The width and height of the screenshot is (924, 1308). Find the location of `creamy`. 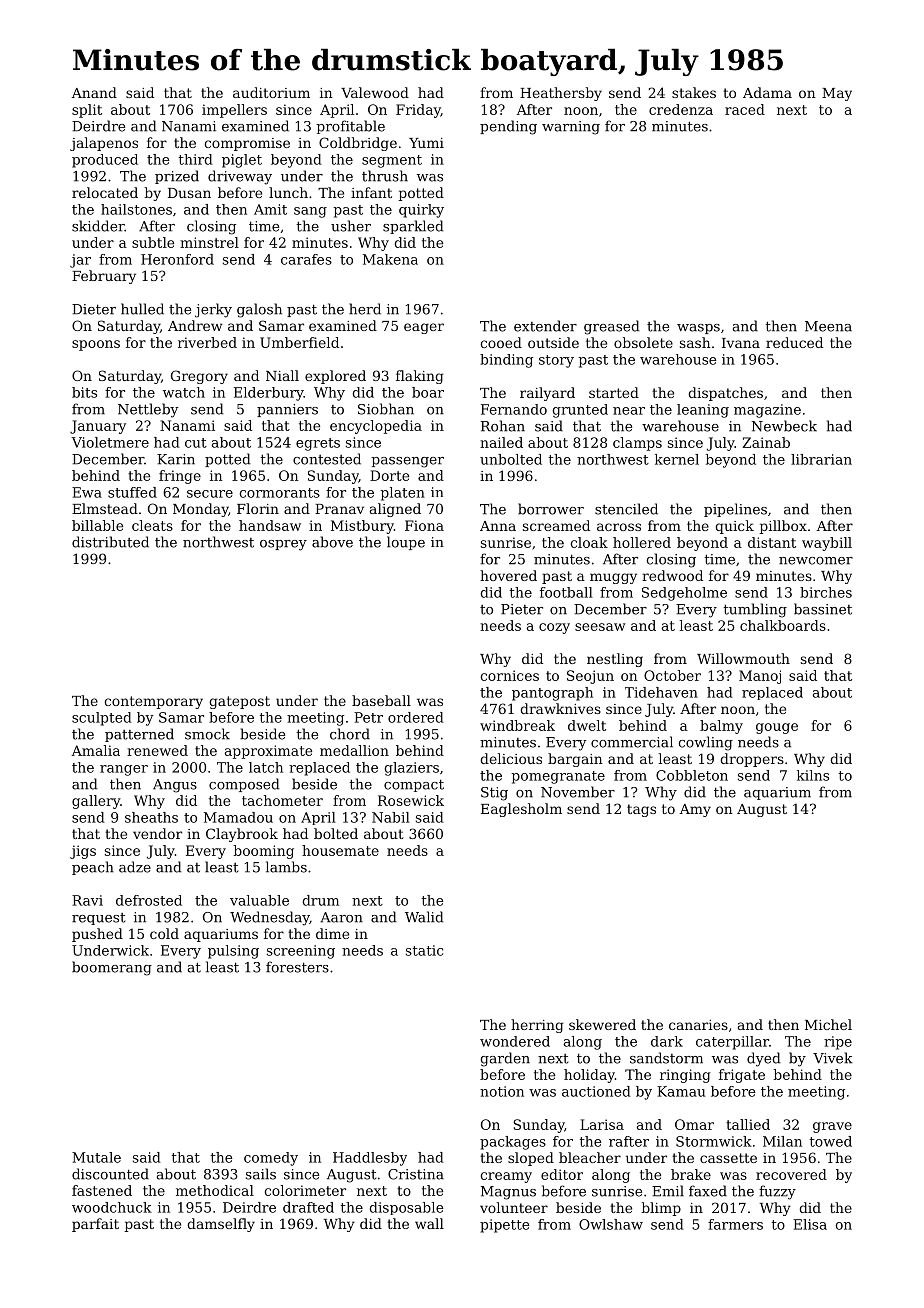

creamy is located at coordinates (506, 1177).
